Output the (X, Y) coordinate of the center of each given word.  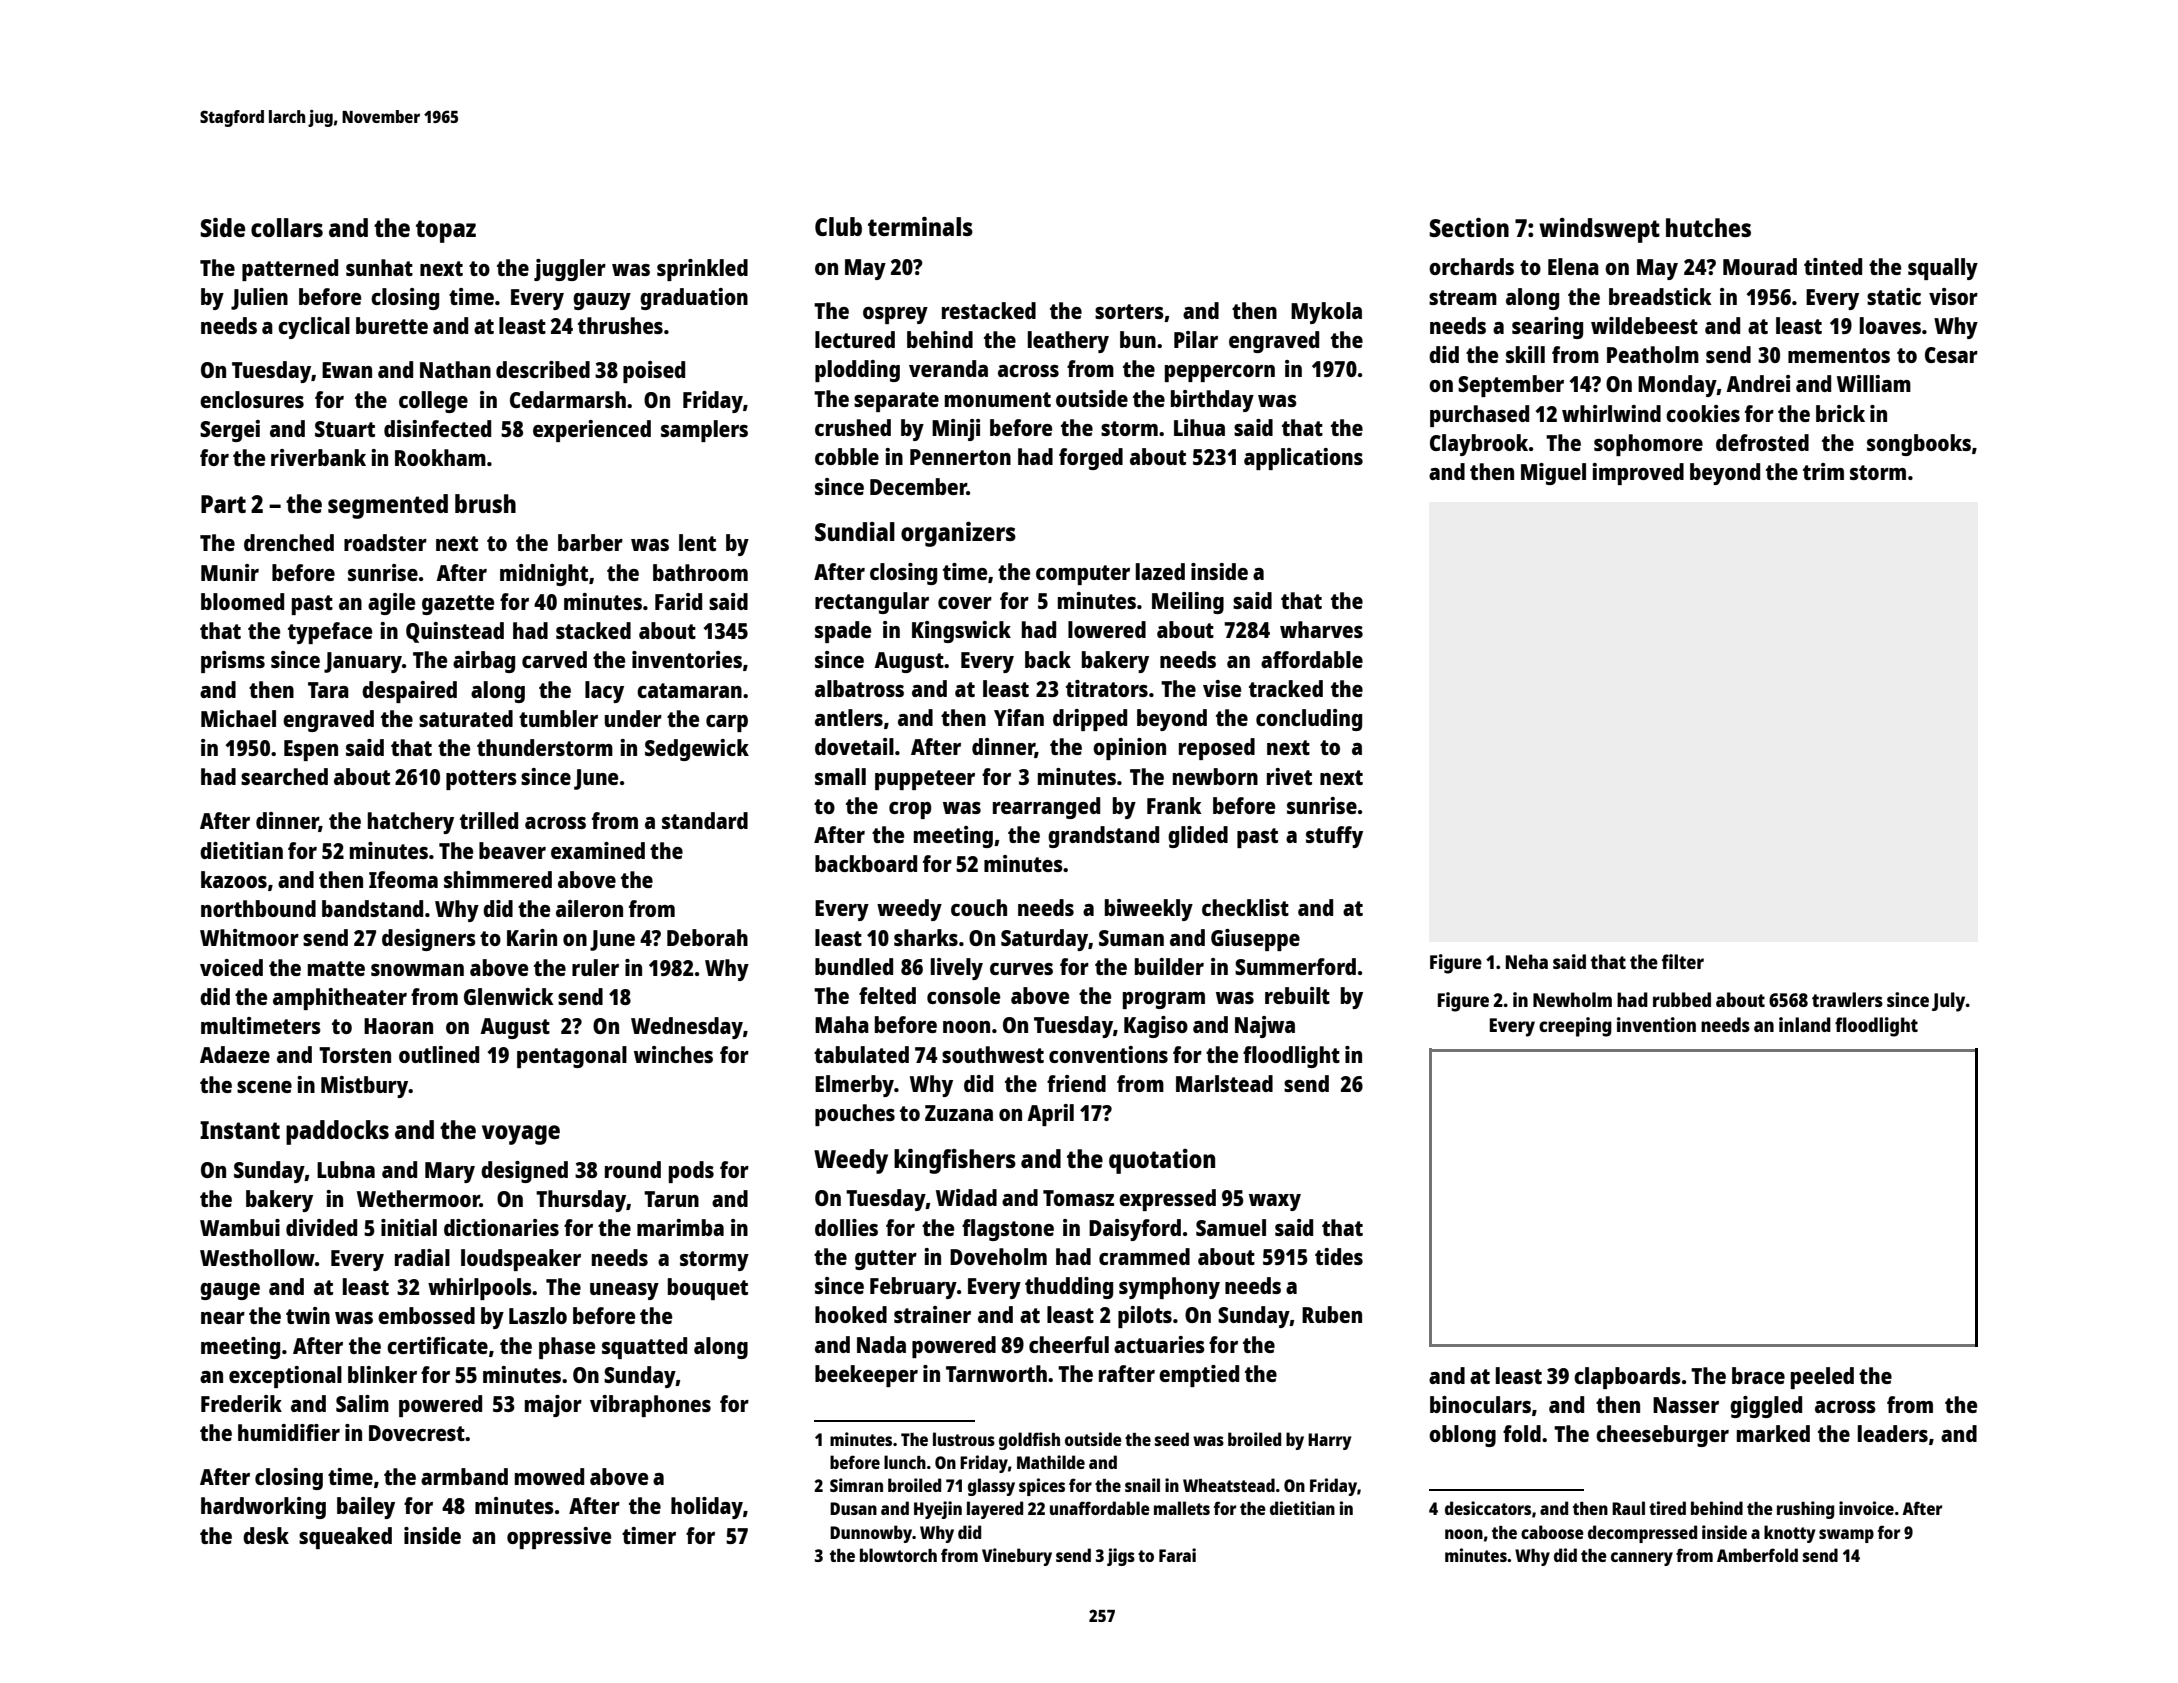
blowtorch (898, 1555)
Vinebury (1017, 1557)
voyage (521, 1135)
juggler (570, 270)
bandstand (372, 908)
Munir (230, 572)
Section (1469, 227)
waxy (1275, 1202)
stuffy (1334, 837)
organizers (958, 534)
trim (1823, 471)
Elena (1573, 266)
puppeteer (925, 780)
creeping (1575, 1027)
